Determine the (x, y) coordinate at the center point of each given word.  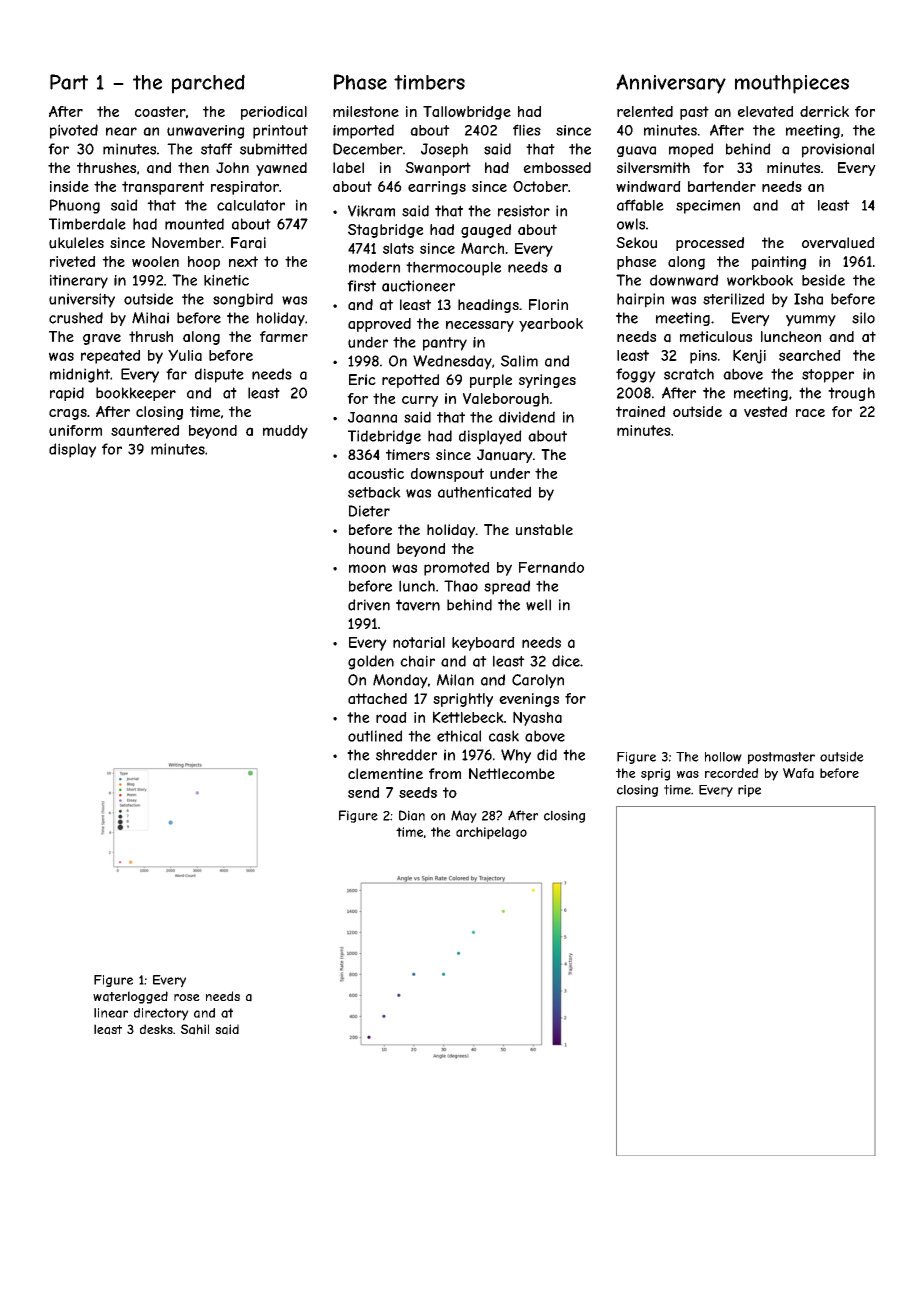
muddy (285, 432)
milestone (366, 111)
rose (187, 997)
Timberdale (87, 224)
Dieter (369, 511)
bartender (722, 186)
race (810, 413)
